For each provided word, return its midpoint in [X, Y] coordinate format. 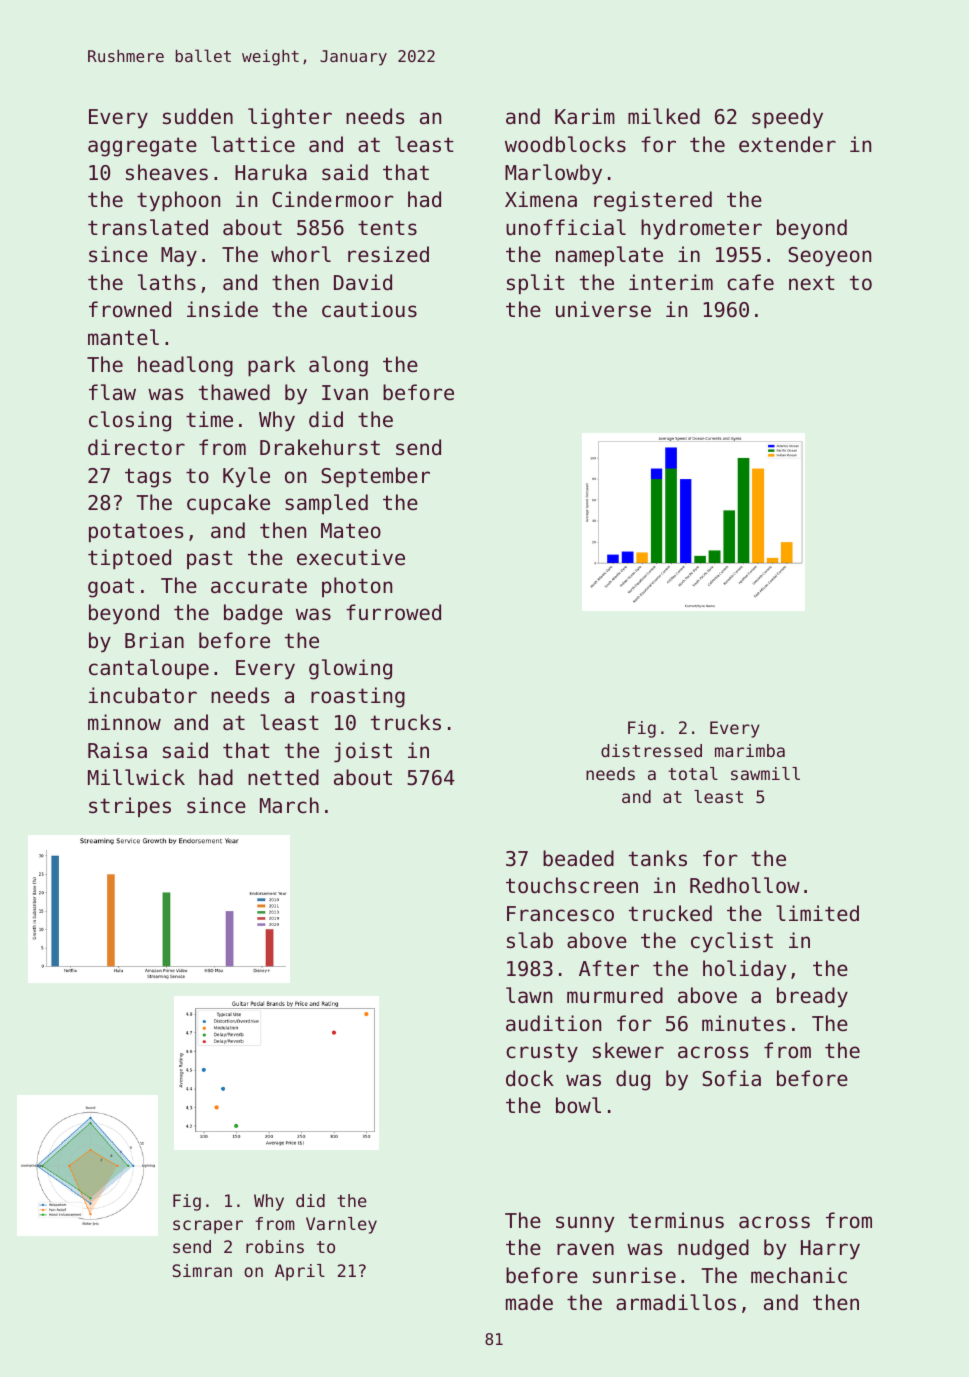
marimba [750, 750]
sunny [585, 1224]
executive [351, 557]
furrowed [393, 612]
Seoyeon [829, 256]
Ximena [541, 199]
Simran [202, 1270]
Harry [830, 1249]
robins [275, 1246]
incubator [143, 695]
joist [363, 752]
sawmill [765, 773]
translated [148, 227]
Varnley [341, 1225]
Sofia [731, 1078]
